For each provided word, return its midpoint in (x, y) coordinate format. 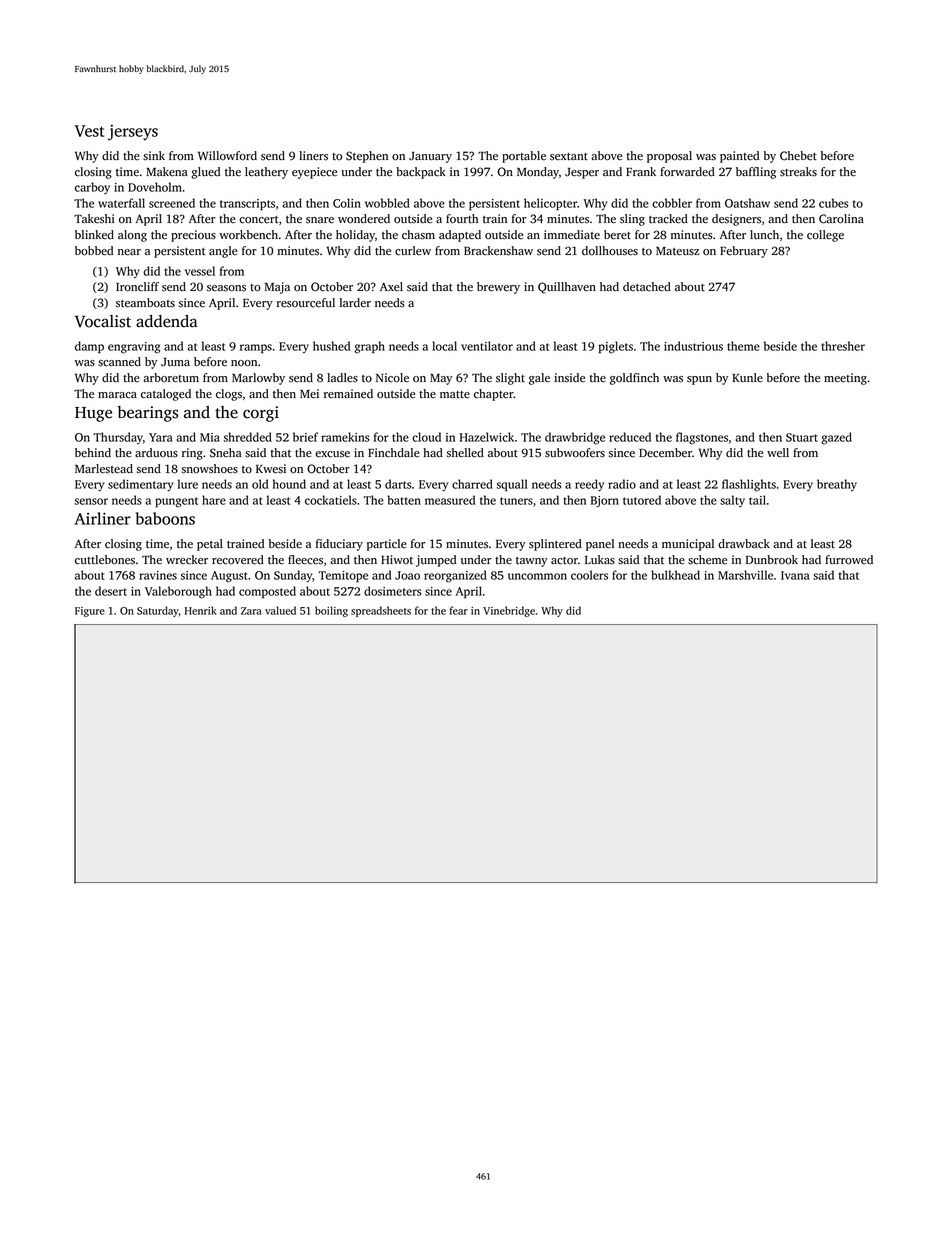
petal (210, 545)
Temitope (343, 576)
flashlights (749, 485)
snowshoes (210, 469)
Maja (277, 288)
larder (355, 303)
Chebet (798, 156)
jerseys (133, 132)
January (430, 157)
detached (647, 287)
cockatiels (331, 500)
